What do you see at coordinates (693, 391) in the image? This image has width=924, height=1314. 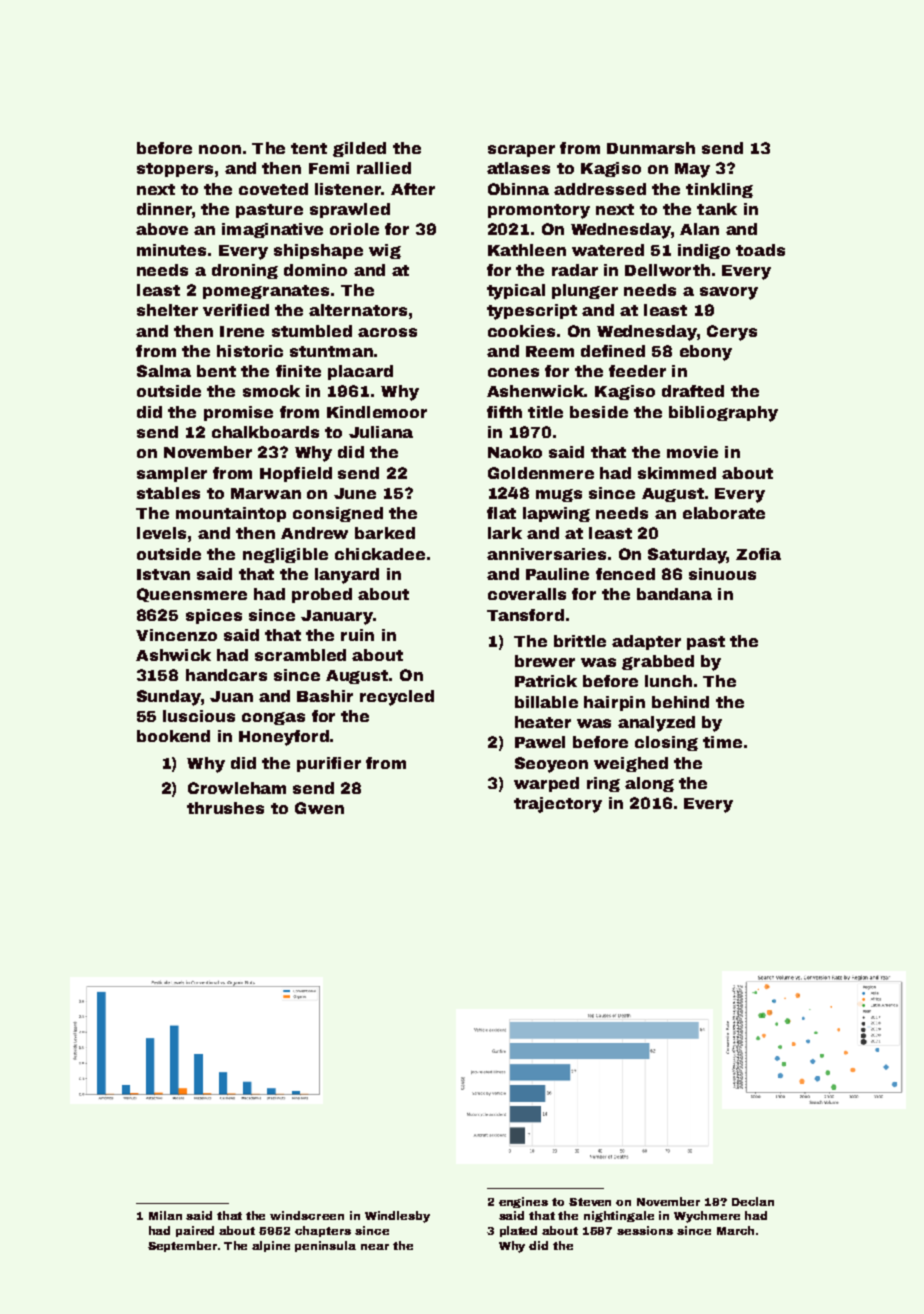 I see `drafted` at bounding box center [693, 391].
